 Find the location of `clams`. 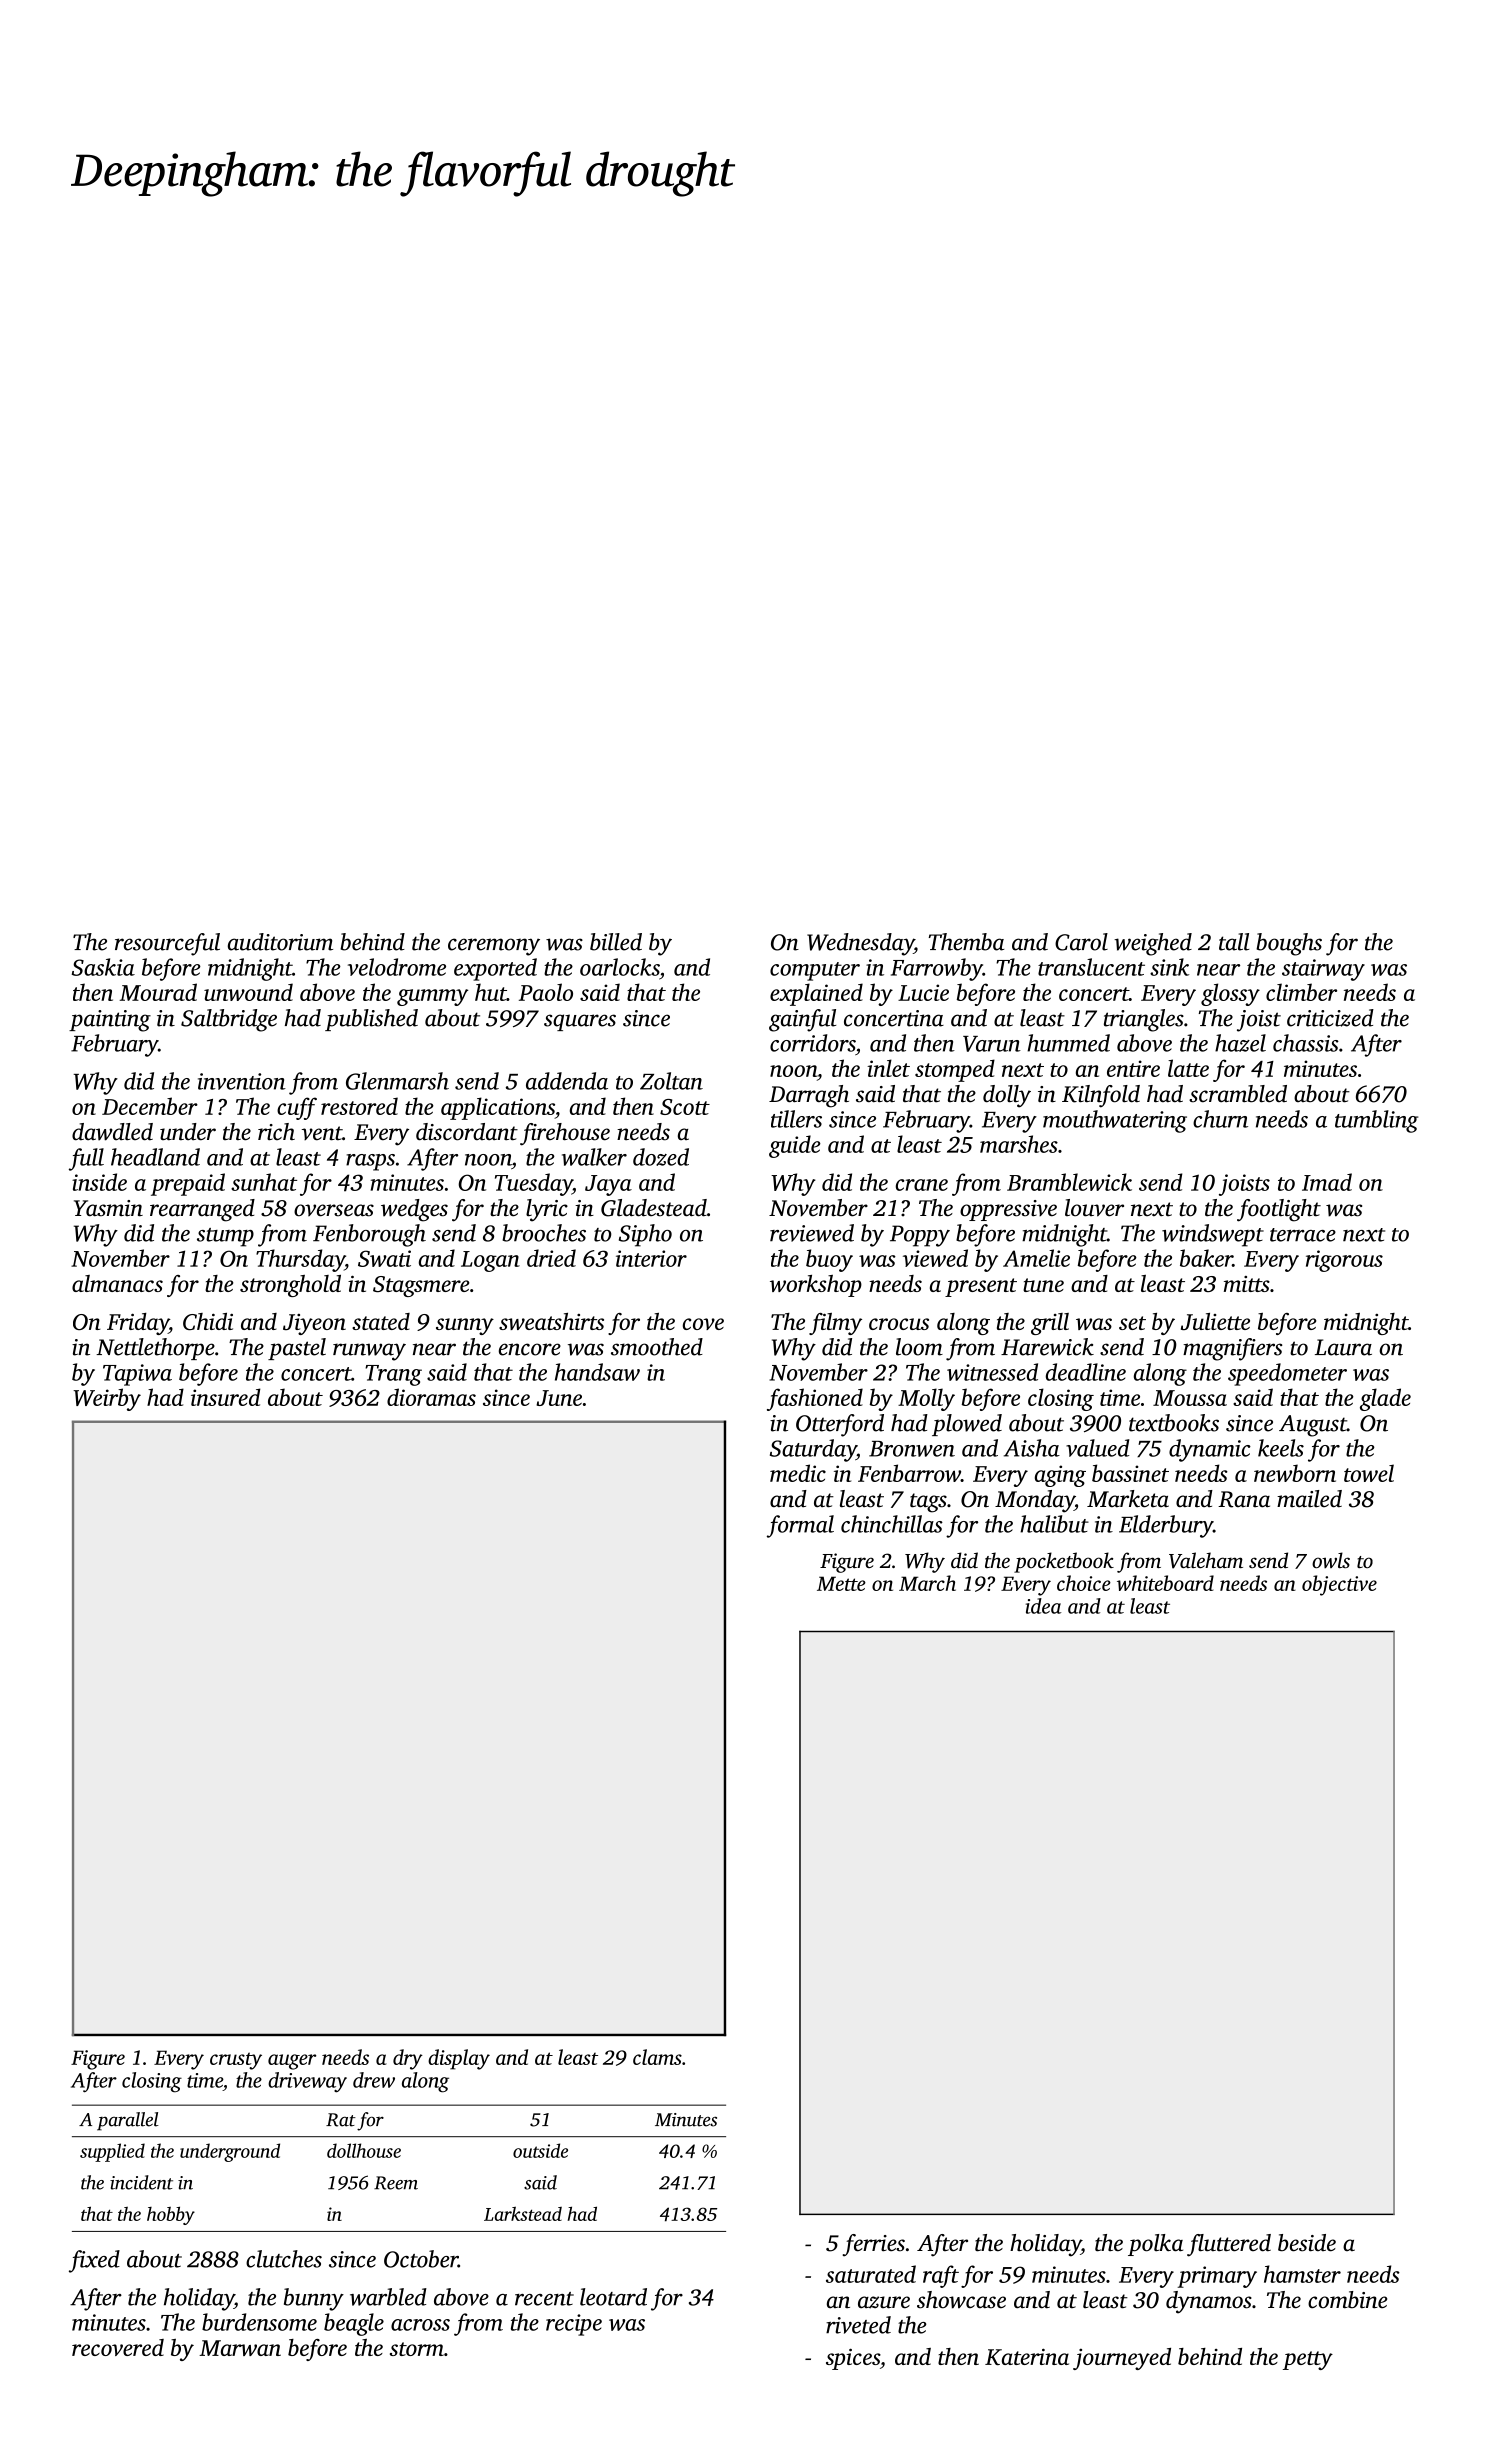

clams is located at coordinates (657, 2057).
